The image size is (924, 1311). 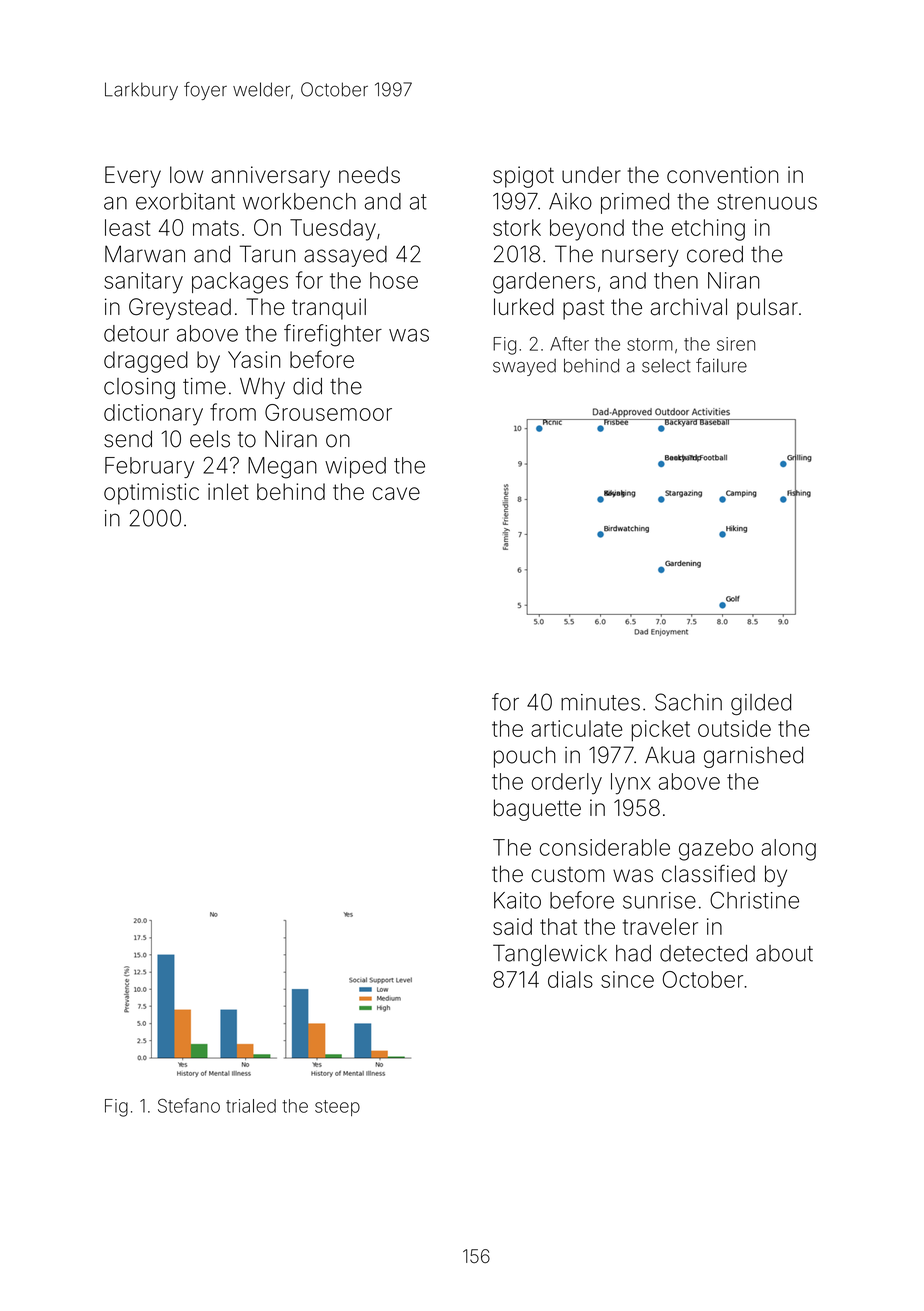 What do you see at coordinates (337, 1108) in the page?
I see `steep` at bounding box center [337, 1108].
